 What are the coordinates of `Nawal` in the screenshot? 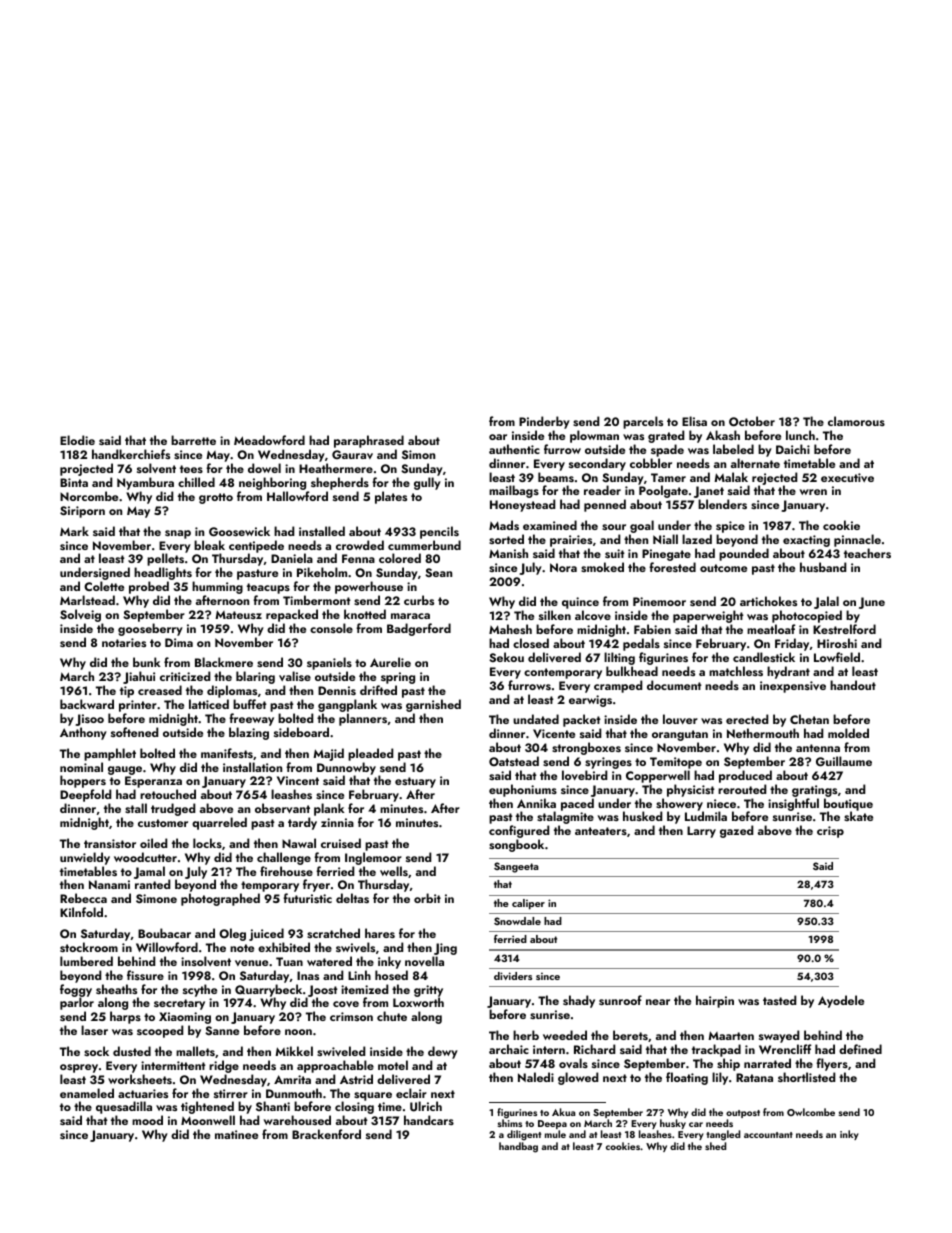 It's located at (299, 843).
